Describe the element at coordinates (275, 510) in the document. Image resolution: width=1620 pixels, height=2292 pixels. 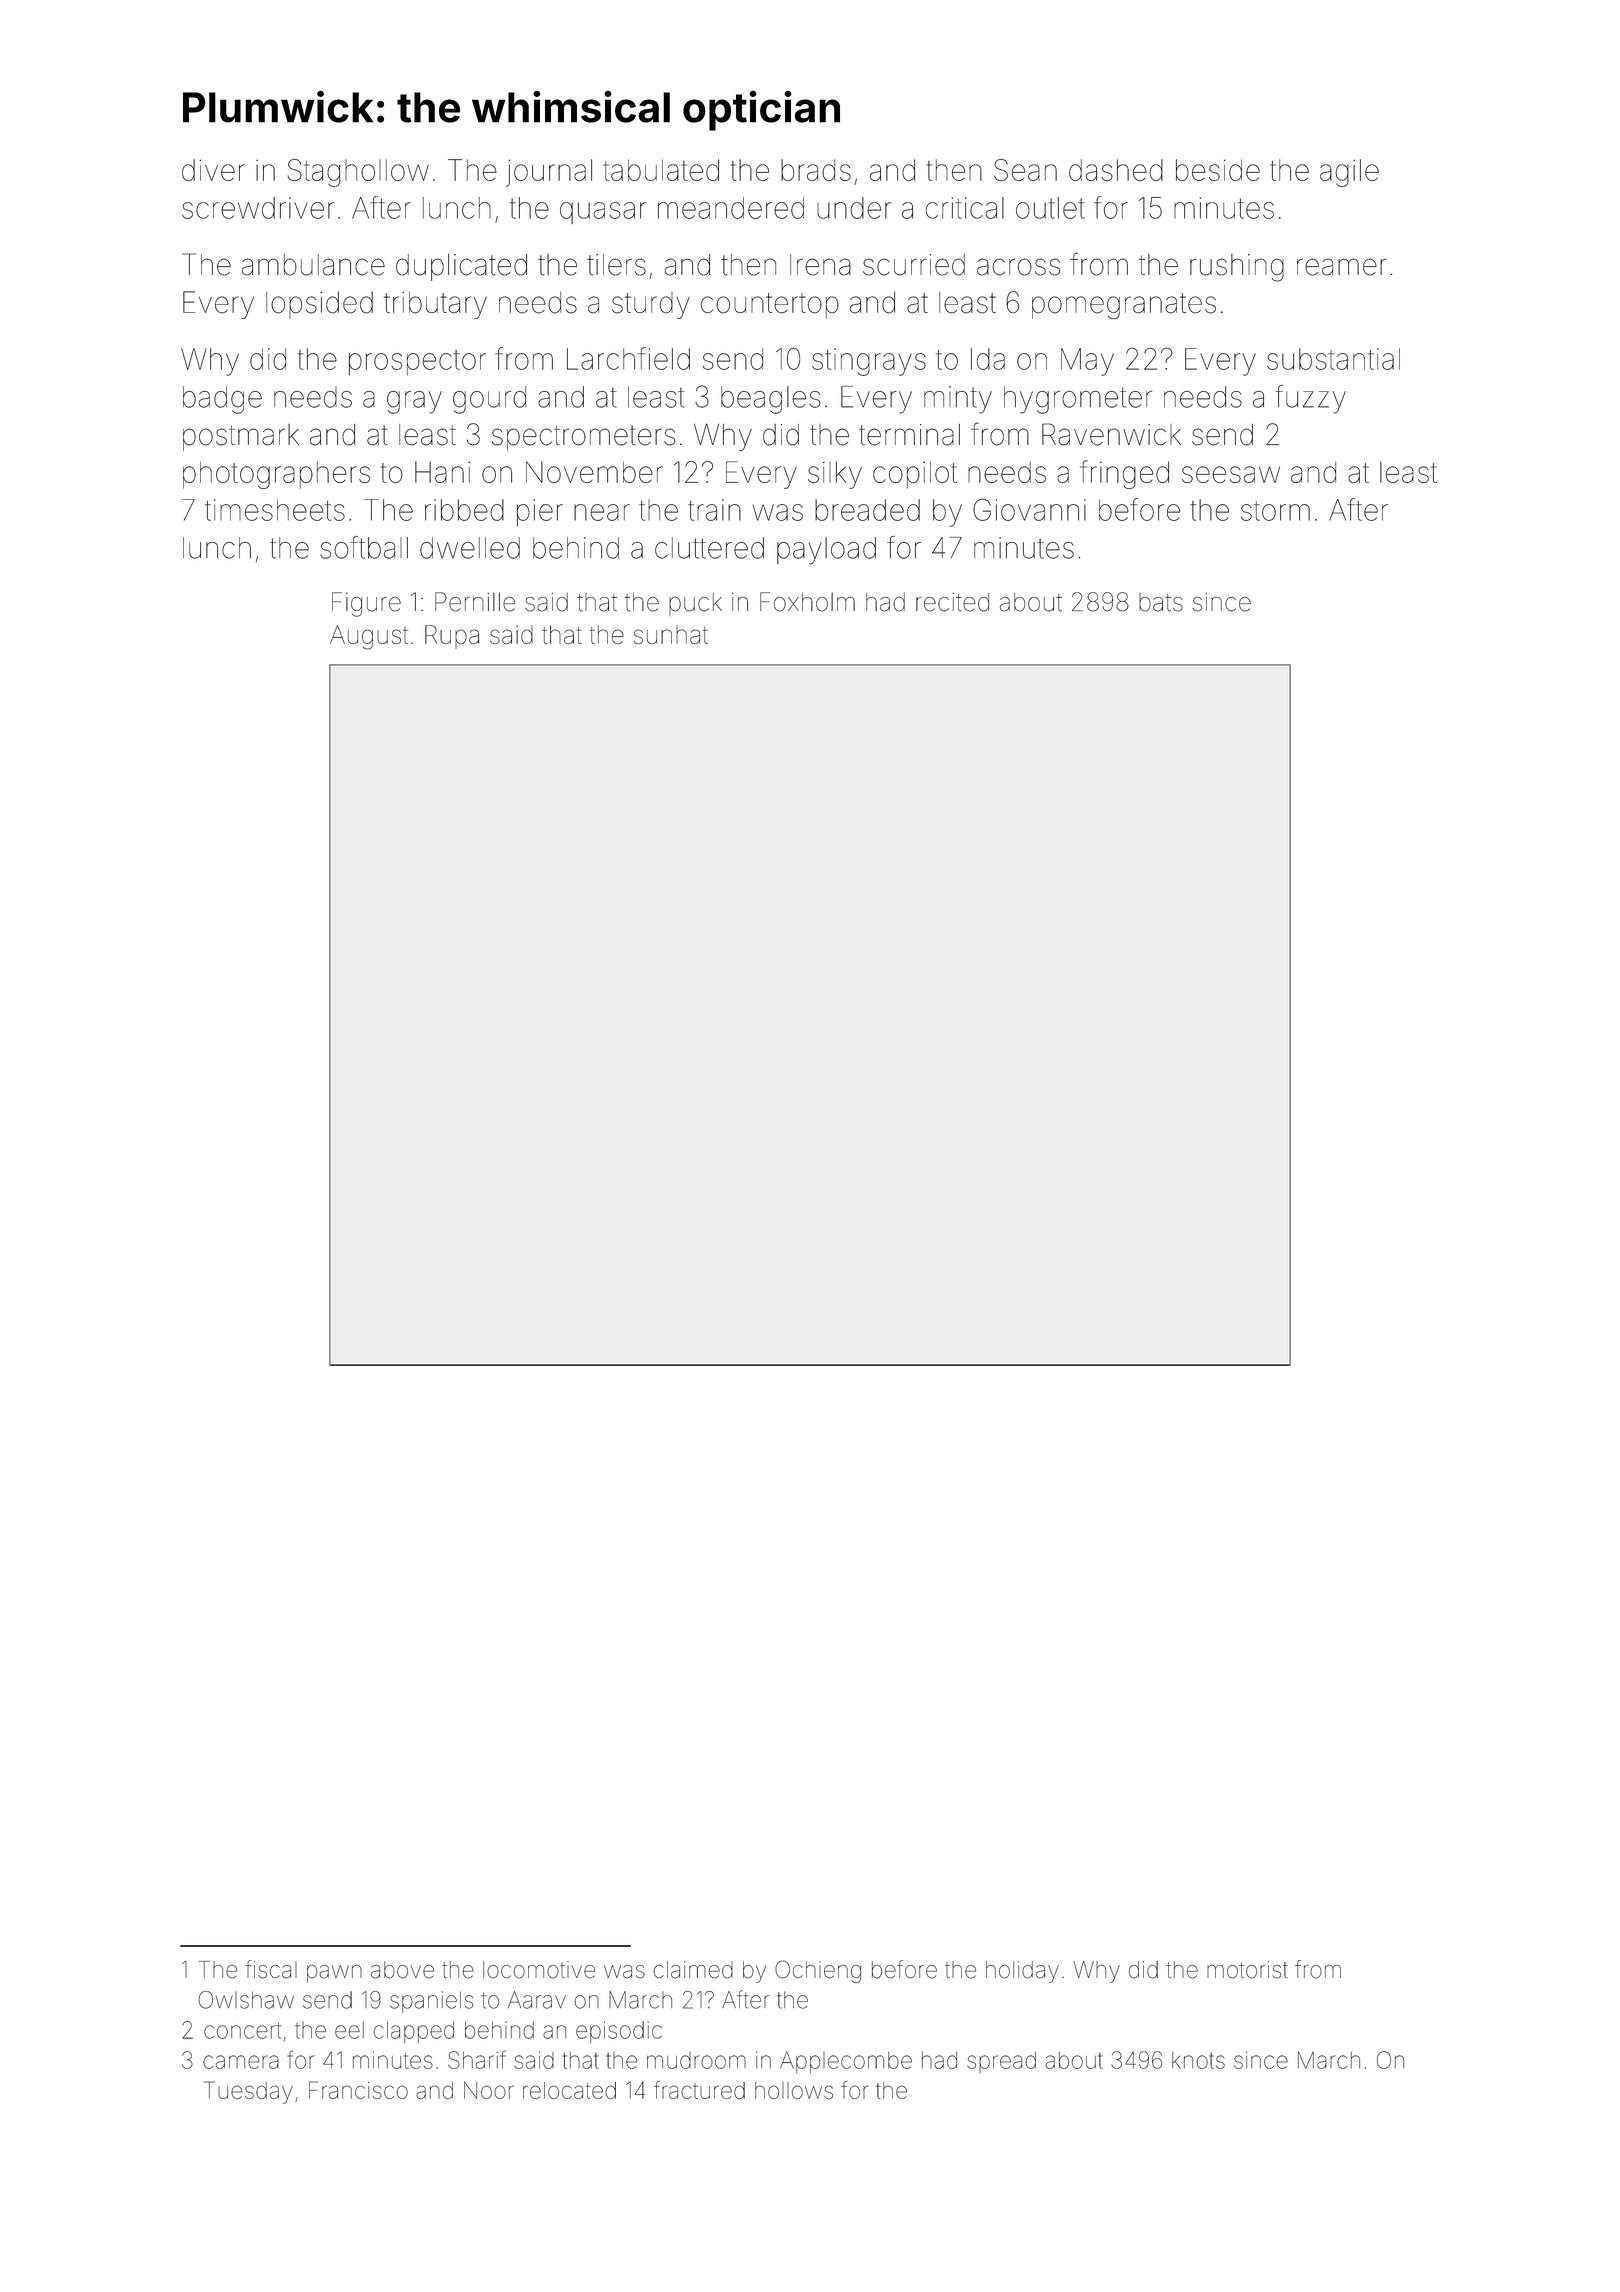
I see `timesheets` at that location.
